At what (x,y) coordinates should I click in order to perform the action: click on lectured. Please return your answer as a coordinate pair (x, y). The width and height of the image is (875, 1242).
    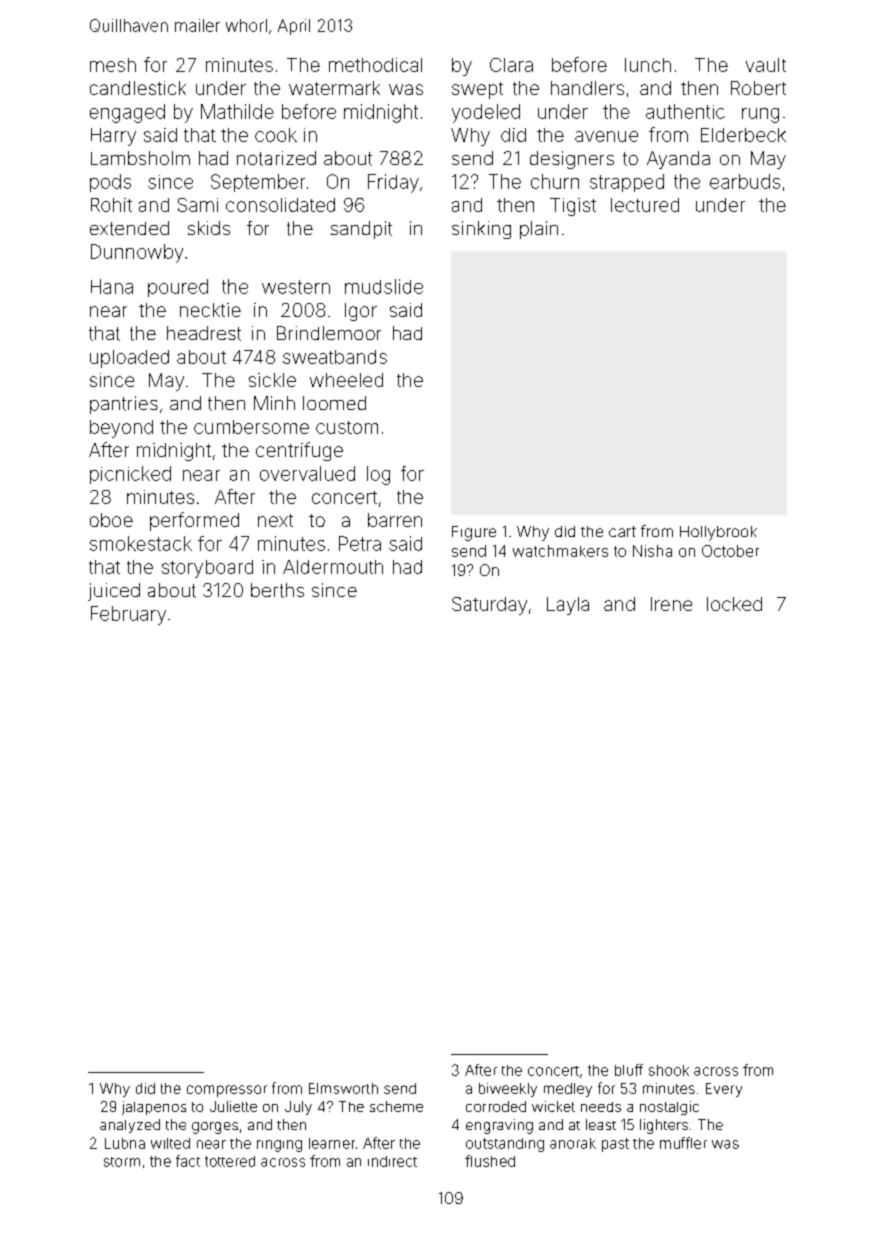
    Looking at the image, I should click on (645, 205).
